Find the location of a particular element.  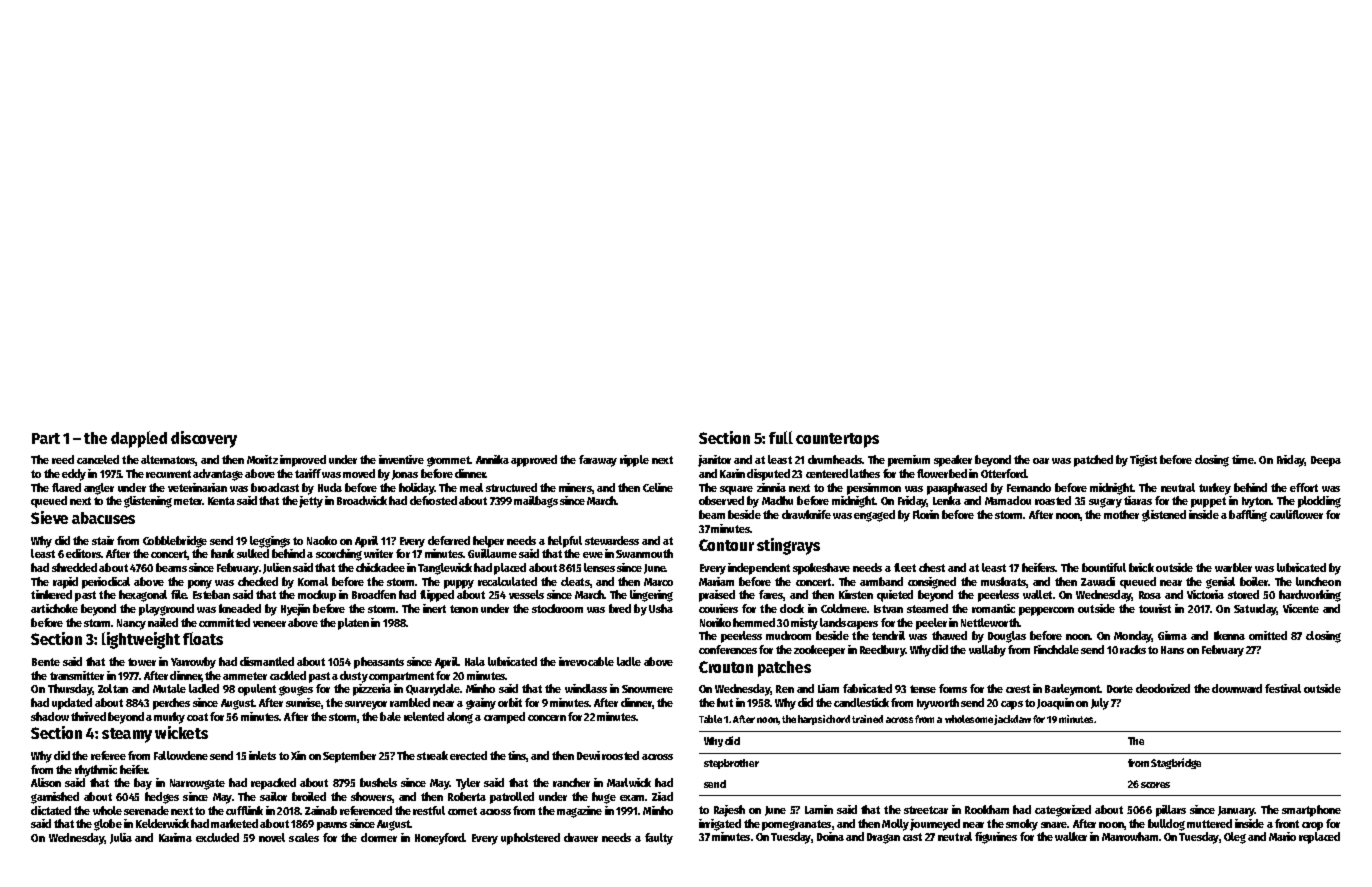

stockroom is located at coordinates (557, 608).
